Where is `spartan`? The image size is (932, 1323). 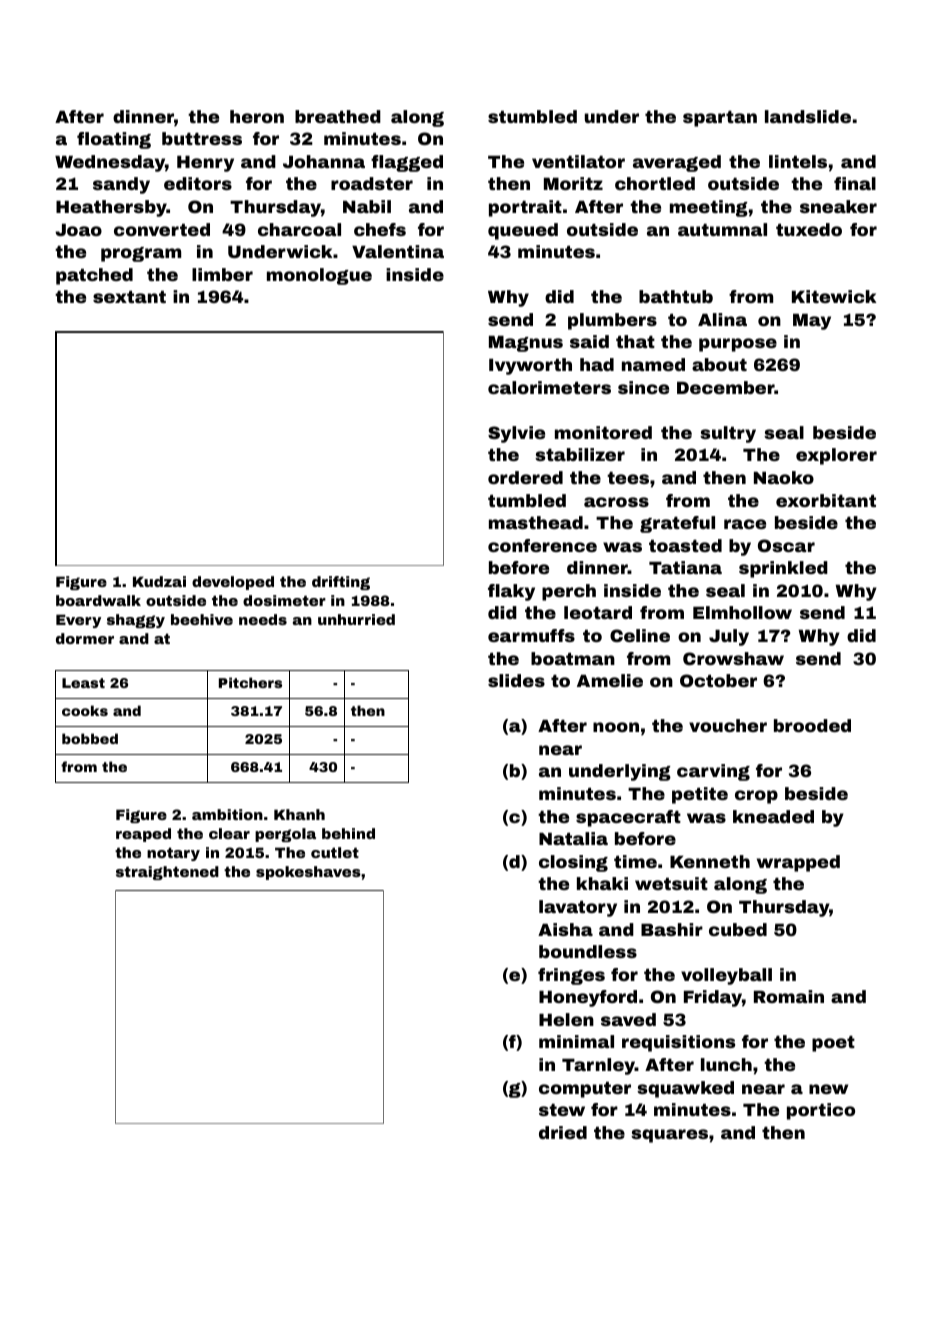 spartan is located at coordinates (720, 119).
